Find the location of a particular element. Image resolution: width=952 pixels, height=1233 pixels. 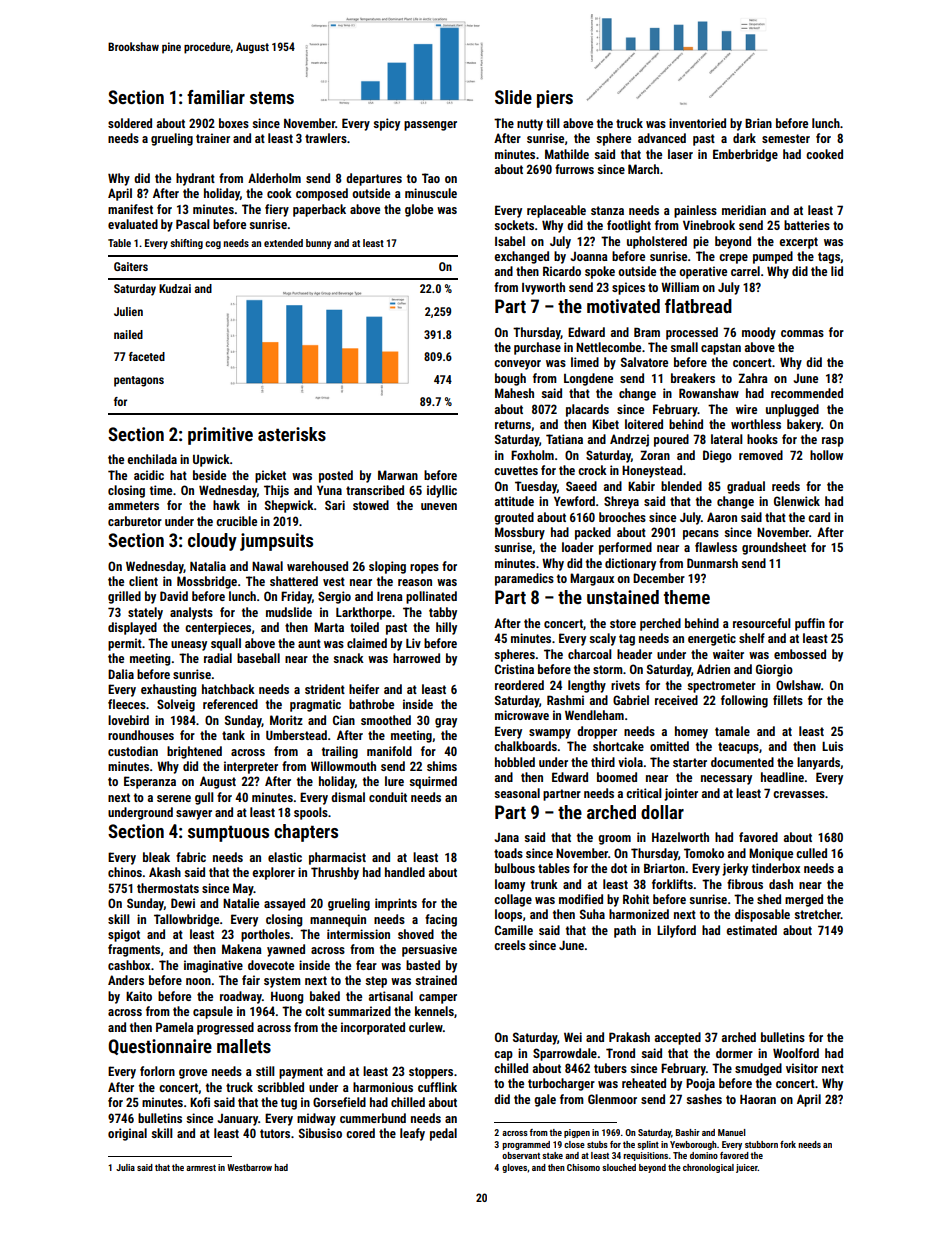

stubborn is located at coordinates (761, 1144).
